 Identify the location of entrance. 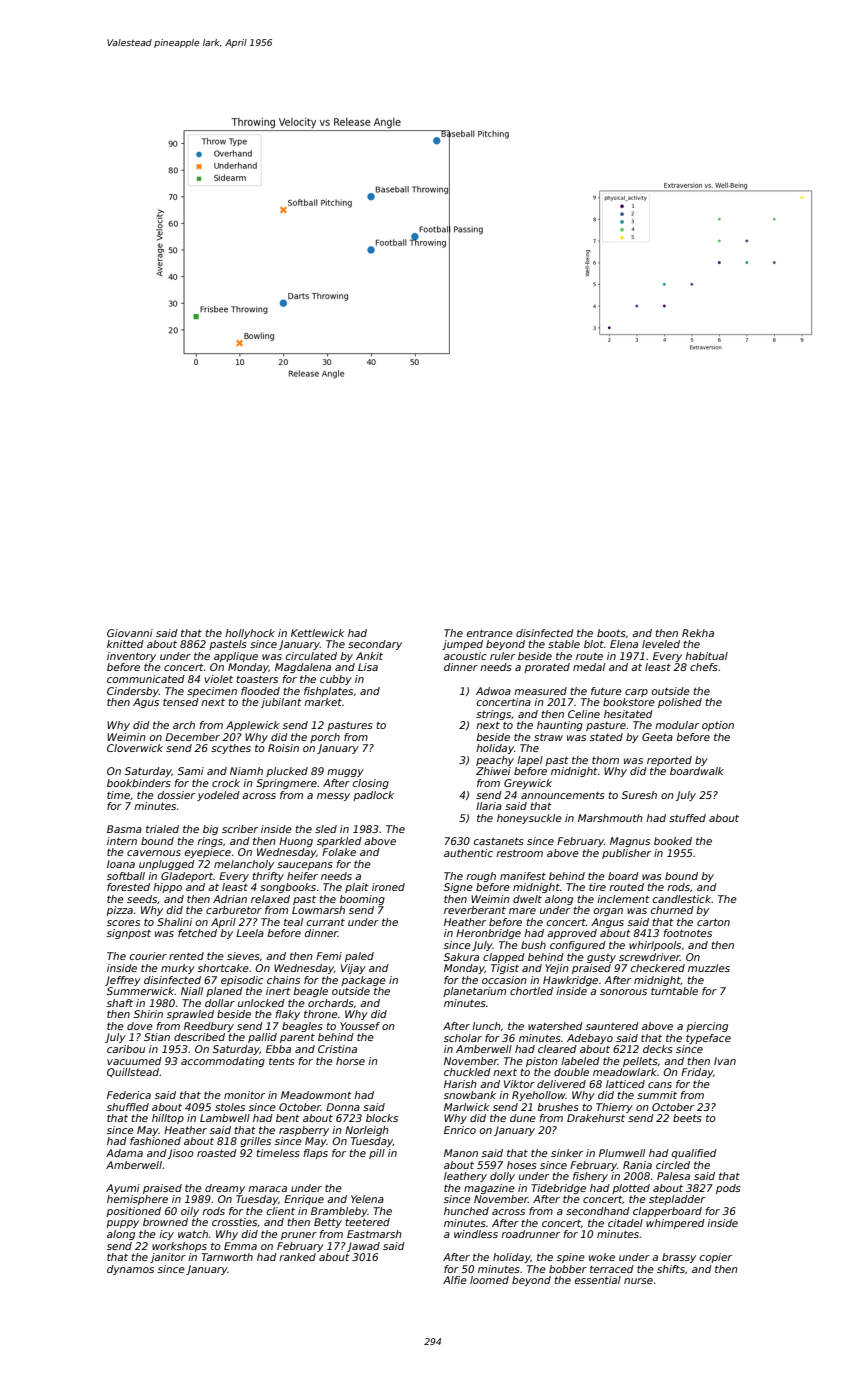
(490, 633).
